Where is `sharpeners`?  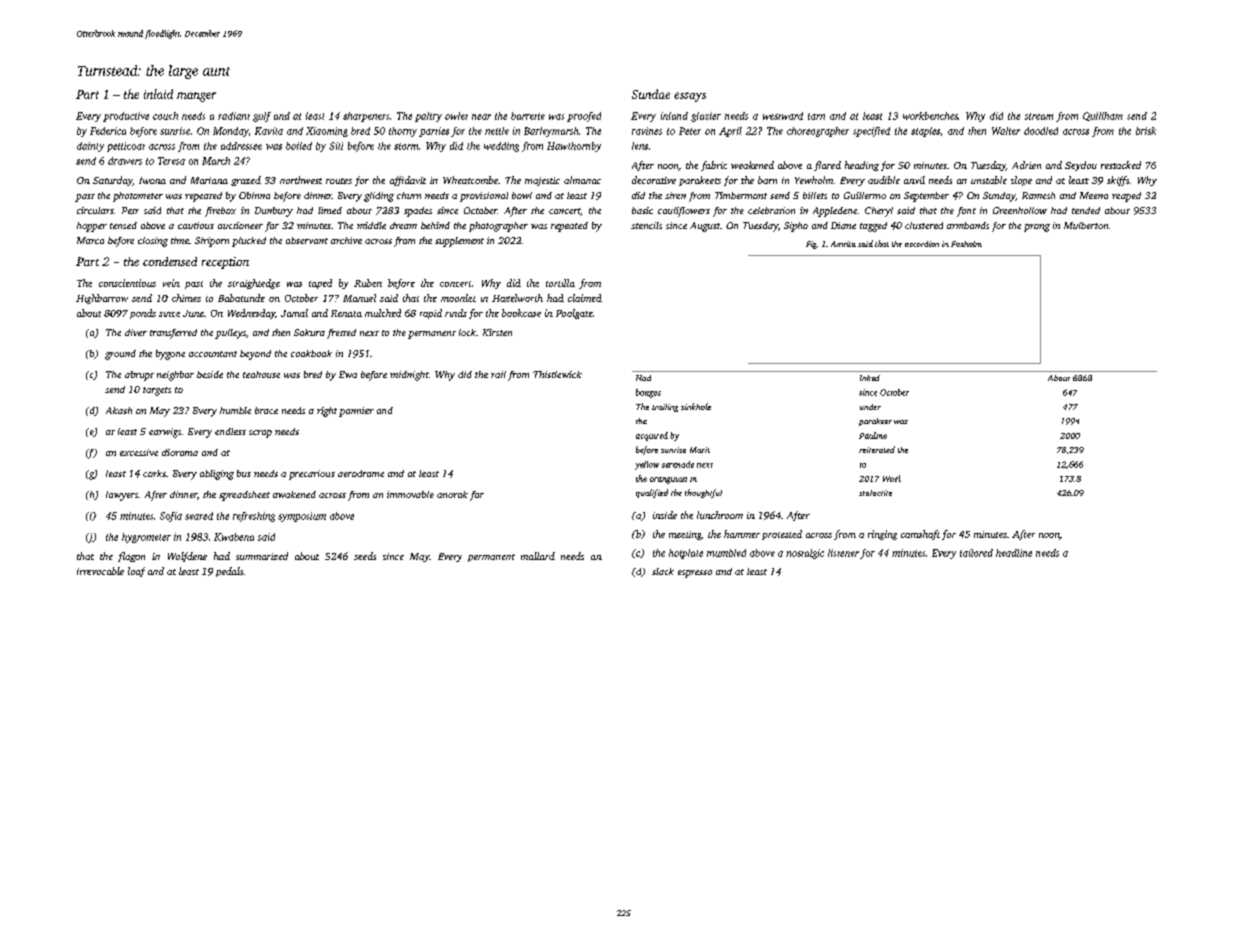 sharpeners is located at coordinates (366, 117).
